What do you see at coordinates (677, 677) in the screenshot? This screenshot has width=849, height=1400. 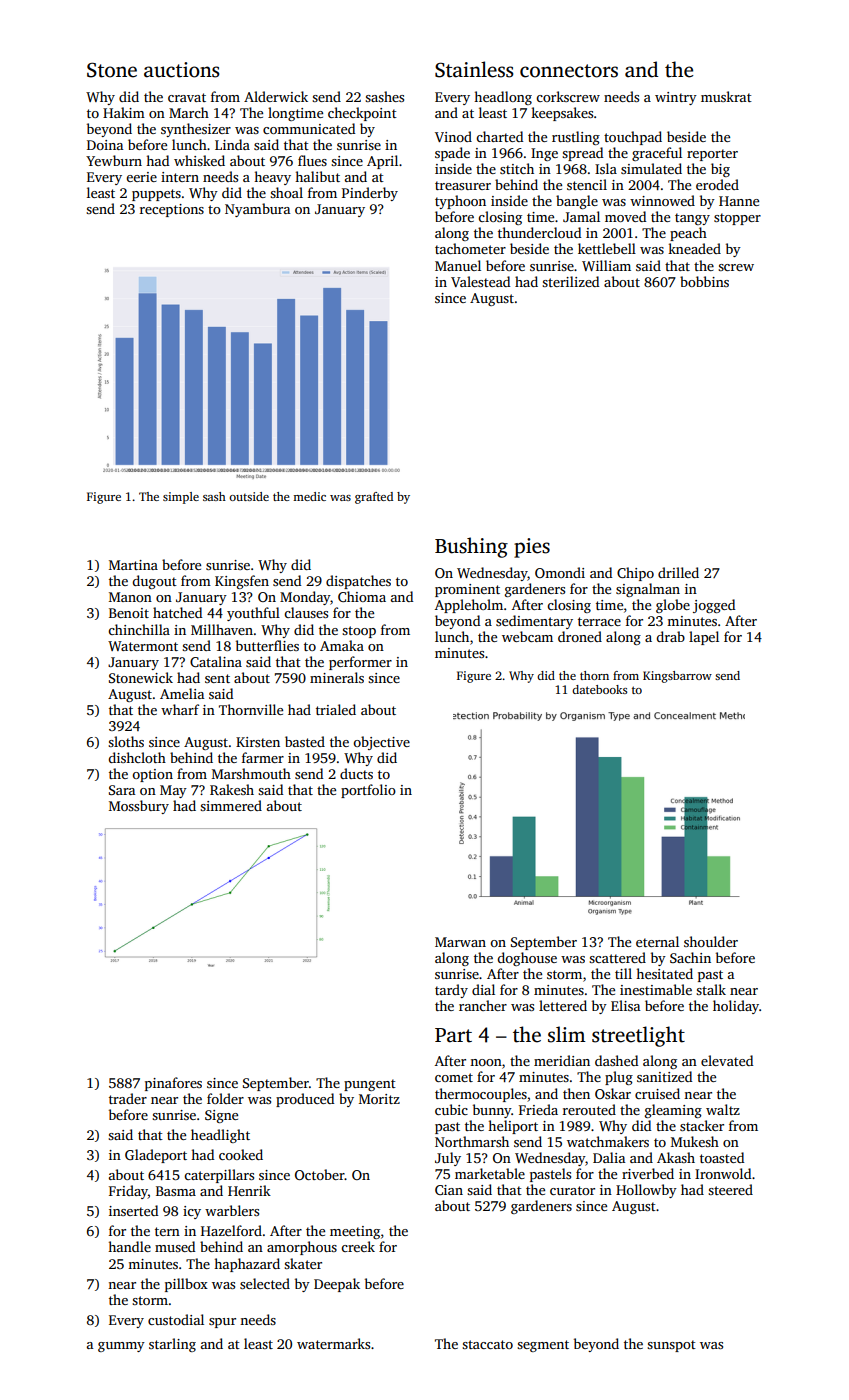 I see `Kingsbarrow` at bounding box center [677, 677].
